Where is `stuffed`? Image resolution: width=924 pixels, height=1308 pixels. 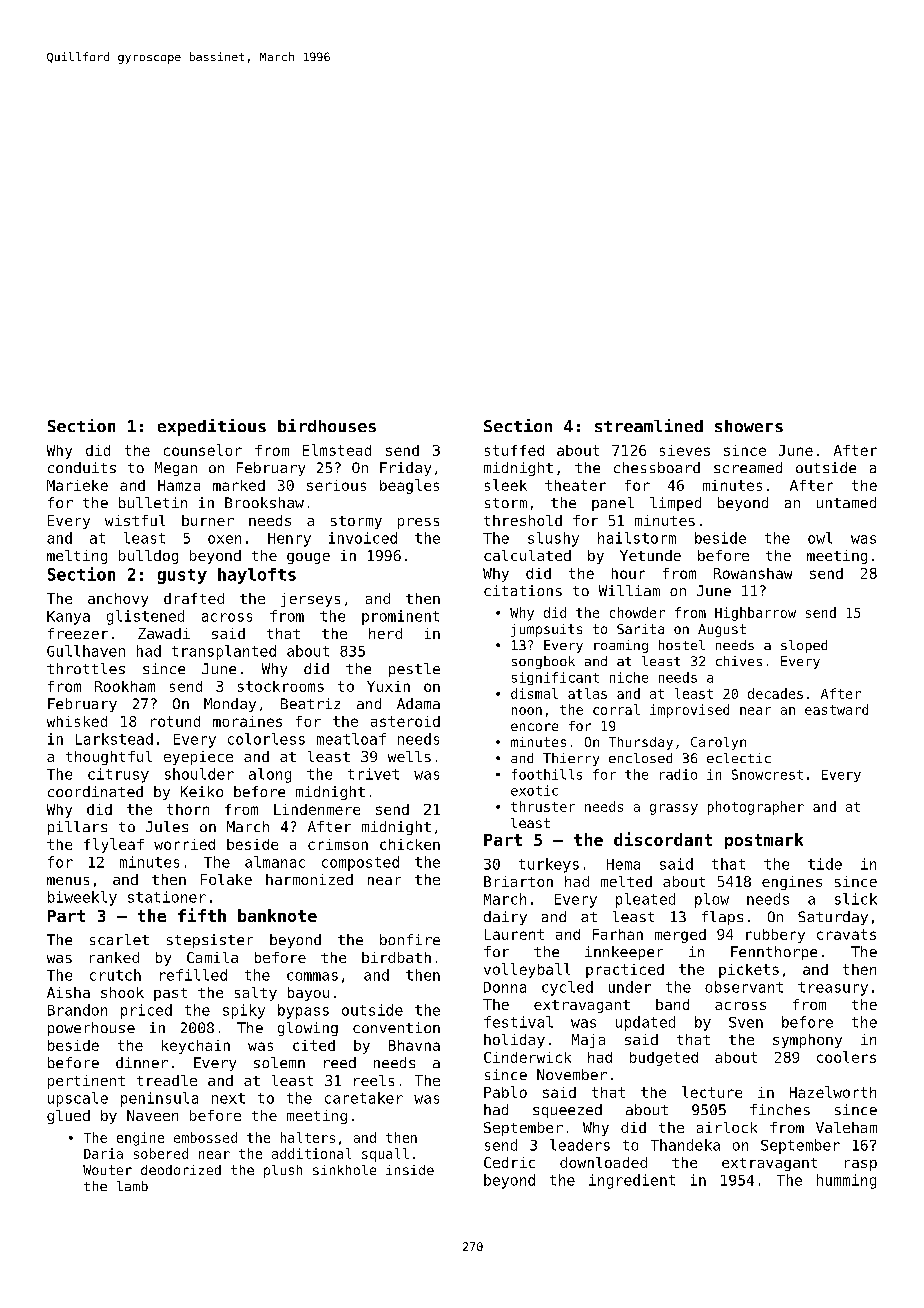
stuffed is located at coordinates (514, 450).
